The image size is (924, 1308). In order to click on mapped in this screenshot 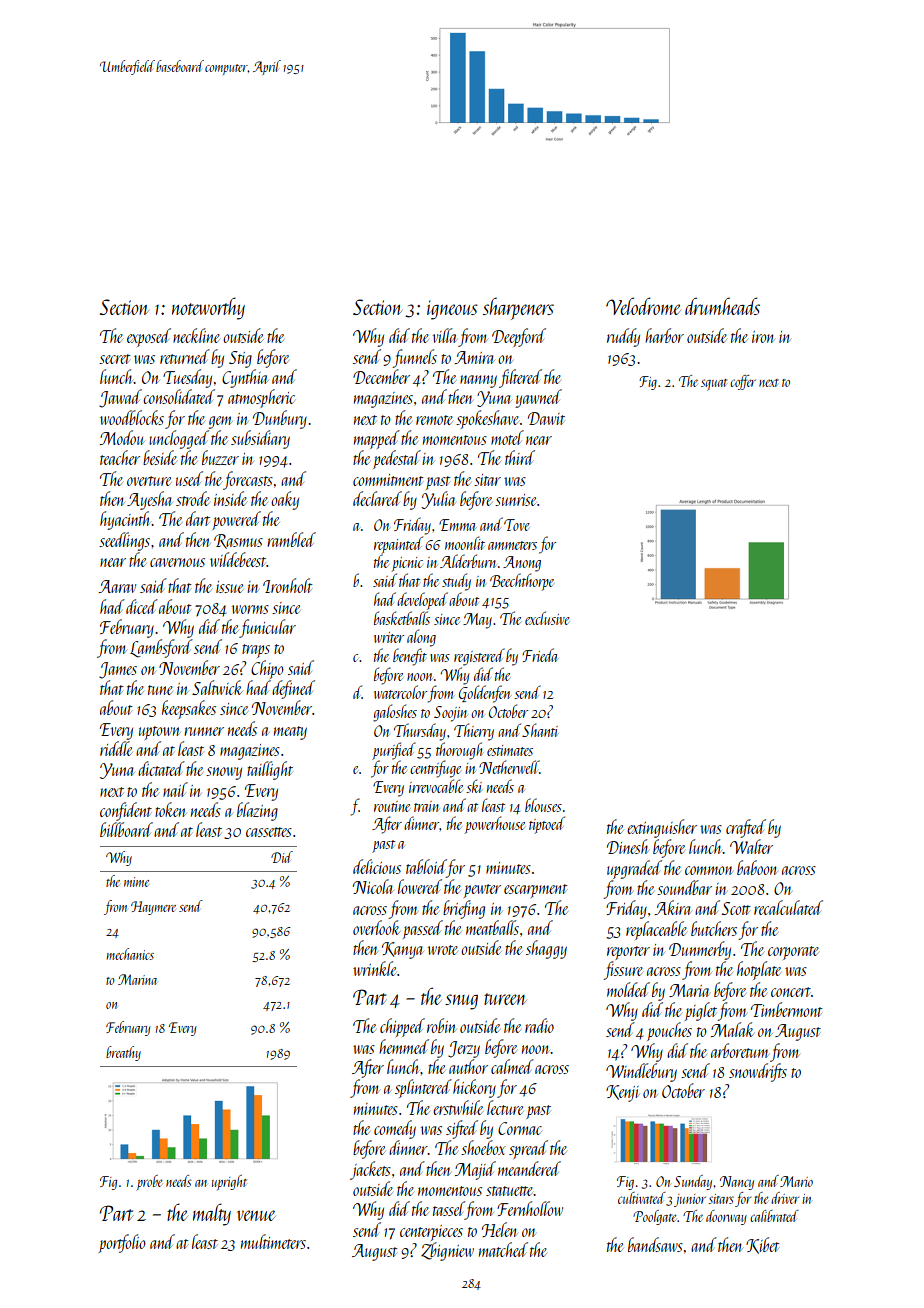, I will do `click(377, 439)`.
